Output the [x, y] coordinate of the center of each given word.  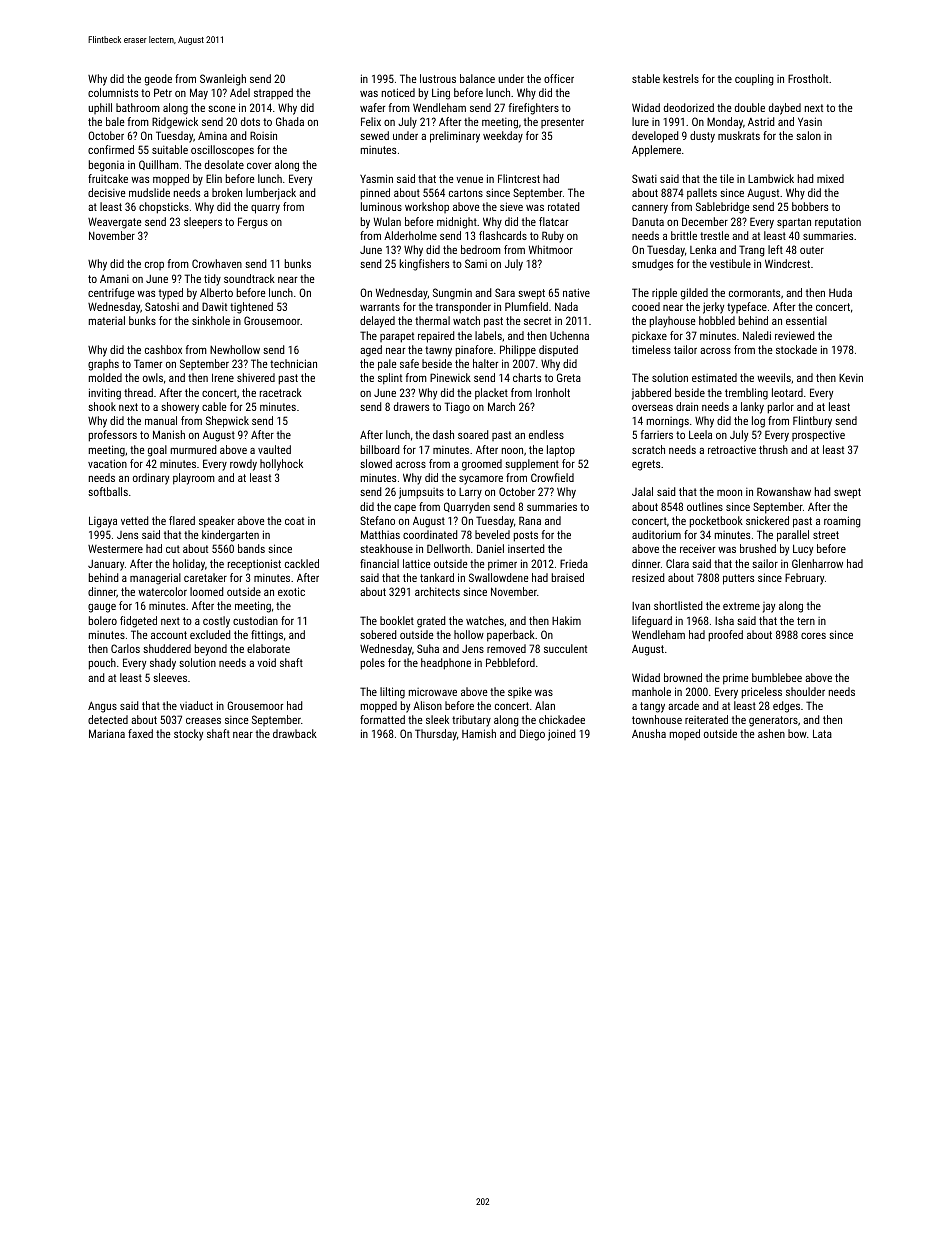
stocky [188, 735]
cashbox [163, 349]
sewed [374, 135]
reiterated [706, 719]
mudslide [149, 192]
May [199, 94]
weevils [774, 377]
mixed [830, 178]
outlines [705, 506]
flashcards [503, 235]
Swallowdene [499, 577]
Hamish [479, 733]
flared [182, 520]
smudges [652, 265]
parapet [397, 337]
